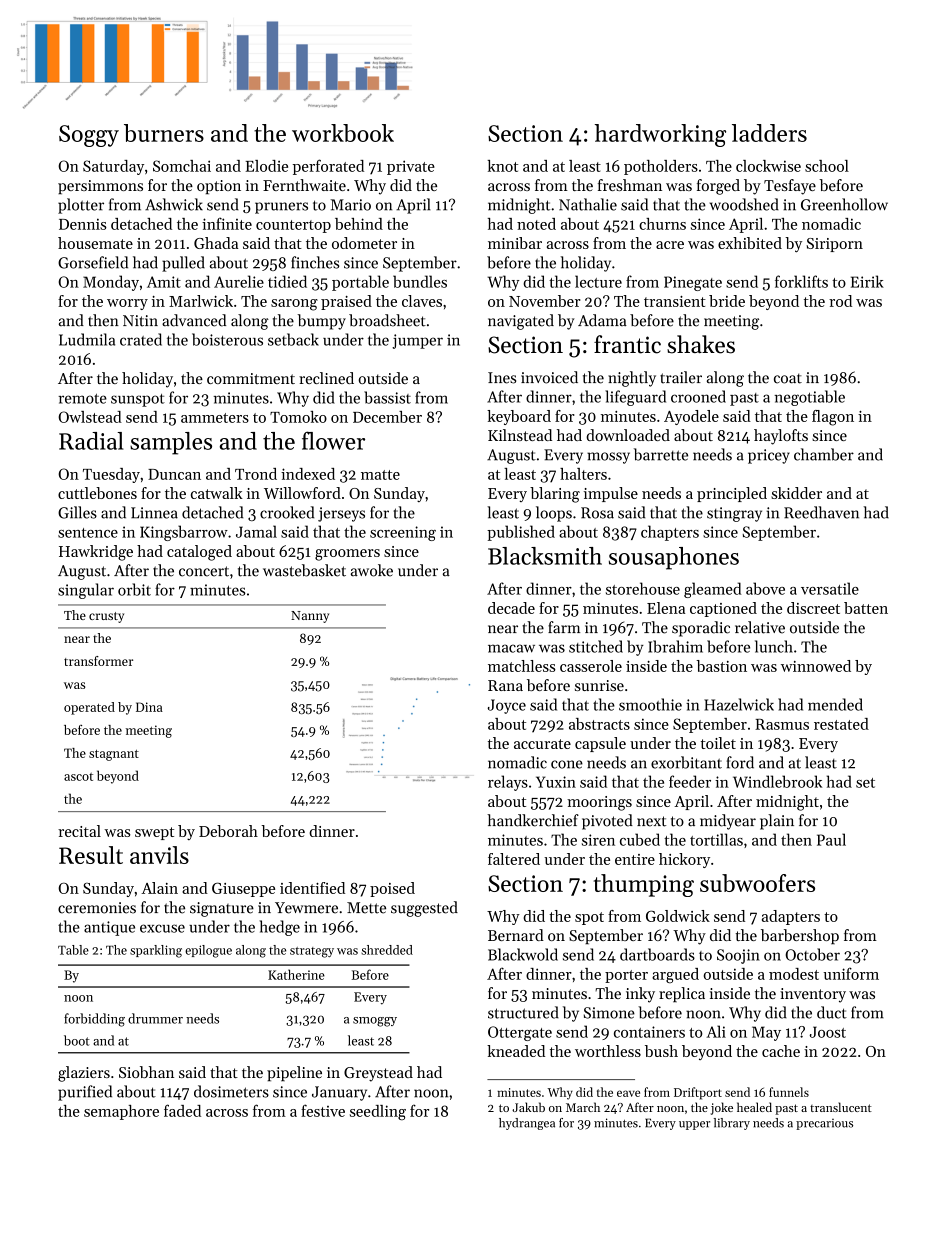 The width and height of the screenshot is (952, 1233). I want to click on smoothie, so click(650, 704).
